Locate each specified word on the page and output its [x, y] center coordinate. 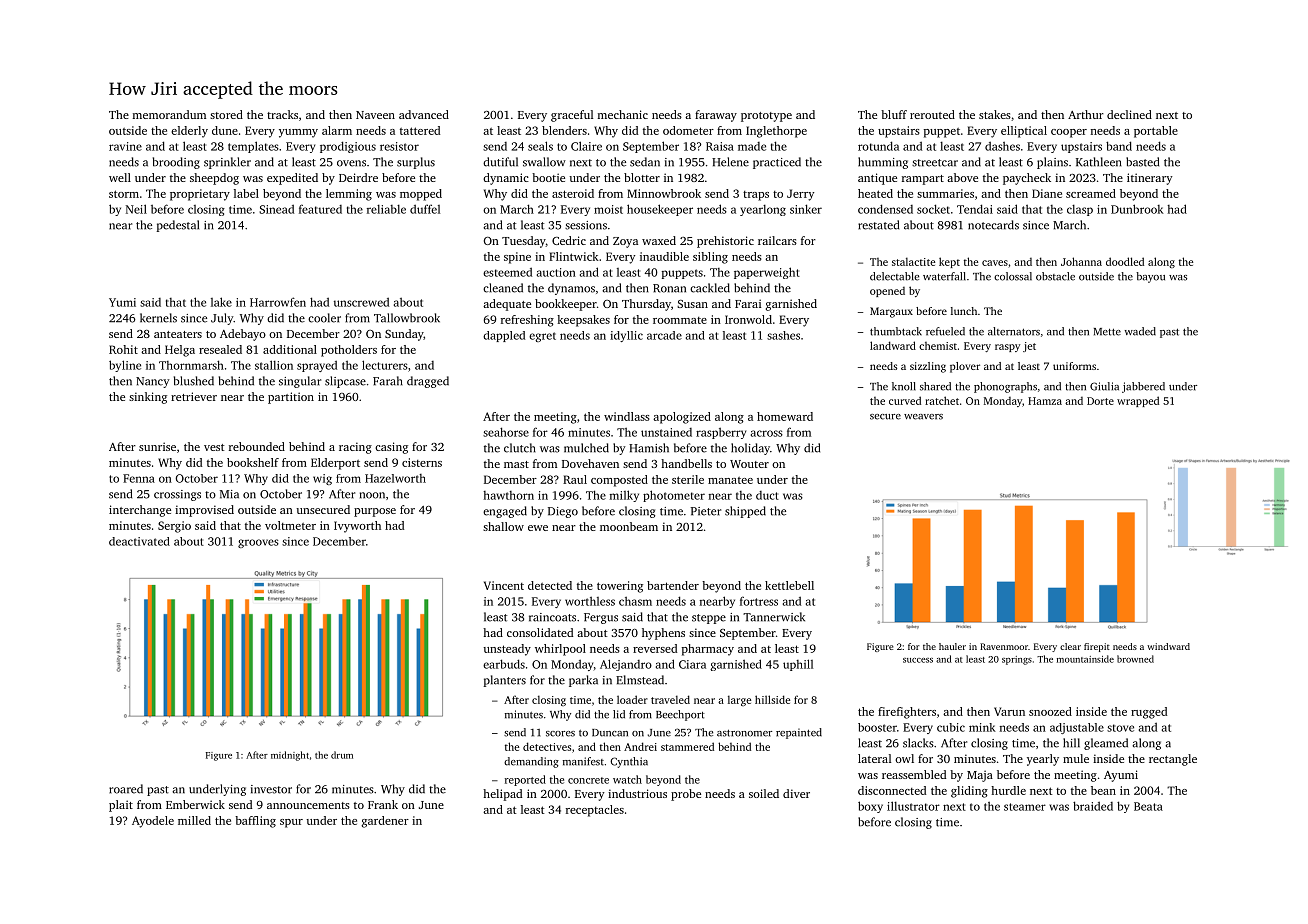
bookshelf [253, 462]
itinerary [1150, 179]
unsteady [507, 650]
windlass [627, 416]
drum [342, 755]
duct [767, 495]
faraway [716, 116]
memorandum [169, 114]
